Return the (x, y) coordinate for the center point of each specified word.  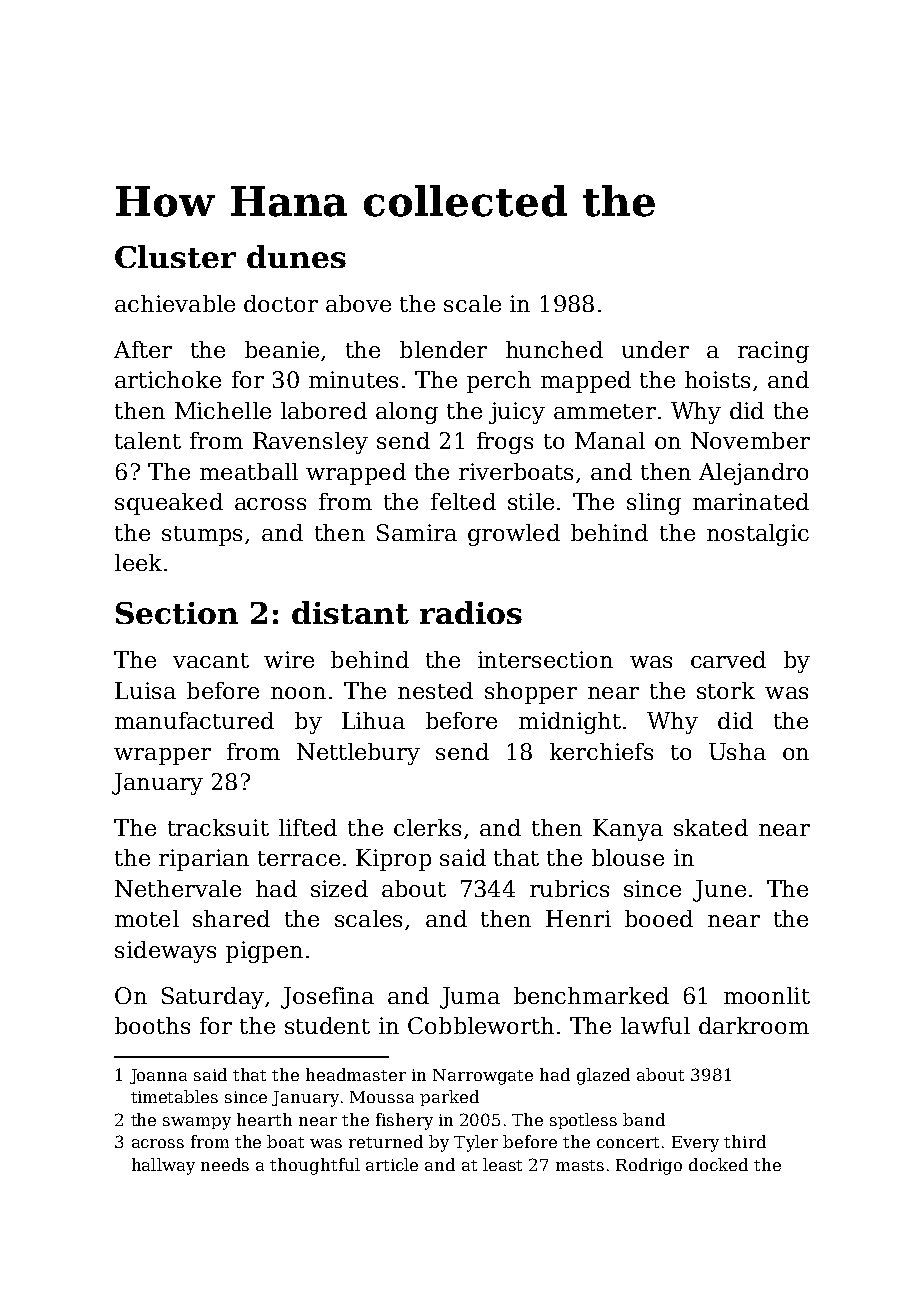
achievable (175, 303)
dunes (296, 256)
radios (471, 612)
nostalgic (758, 535)
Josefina (327, 998)
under (655, 349)
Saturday (213, 998)
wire (289, 659)
